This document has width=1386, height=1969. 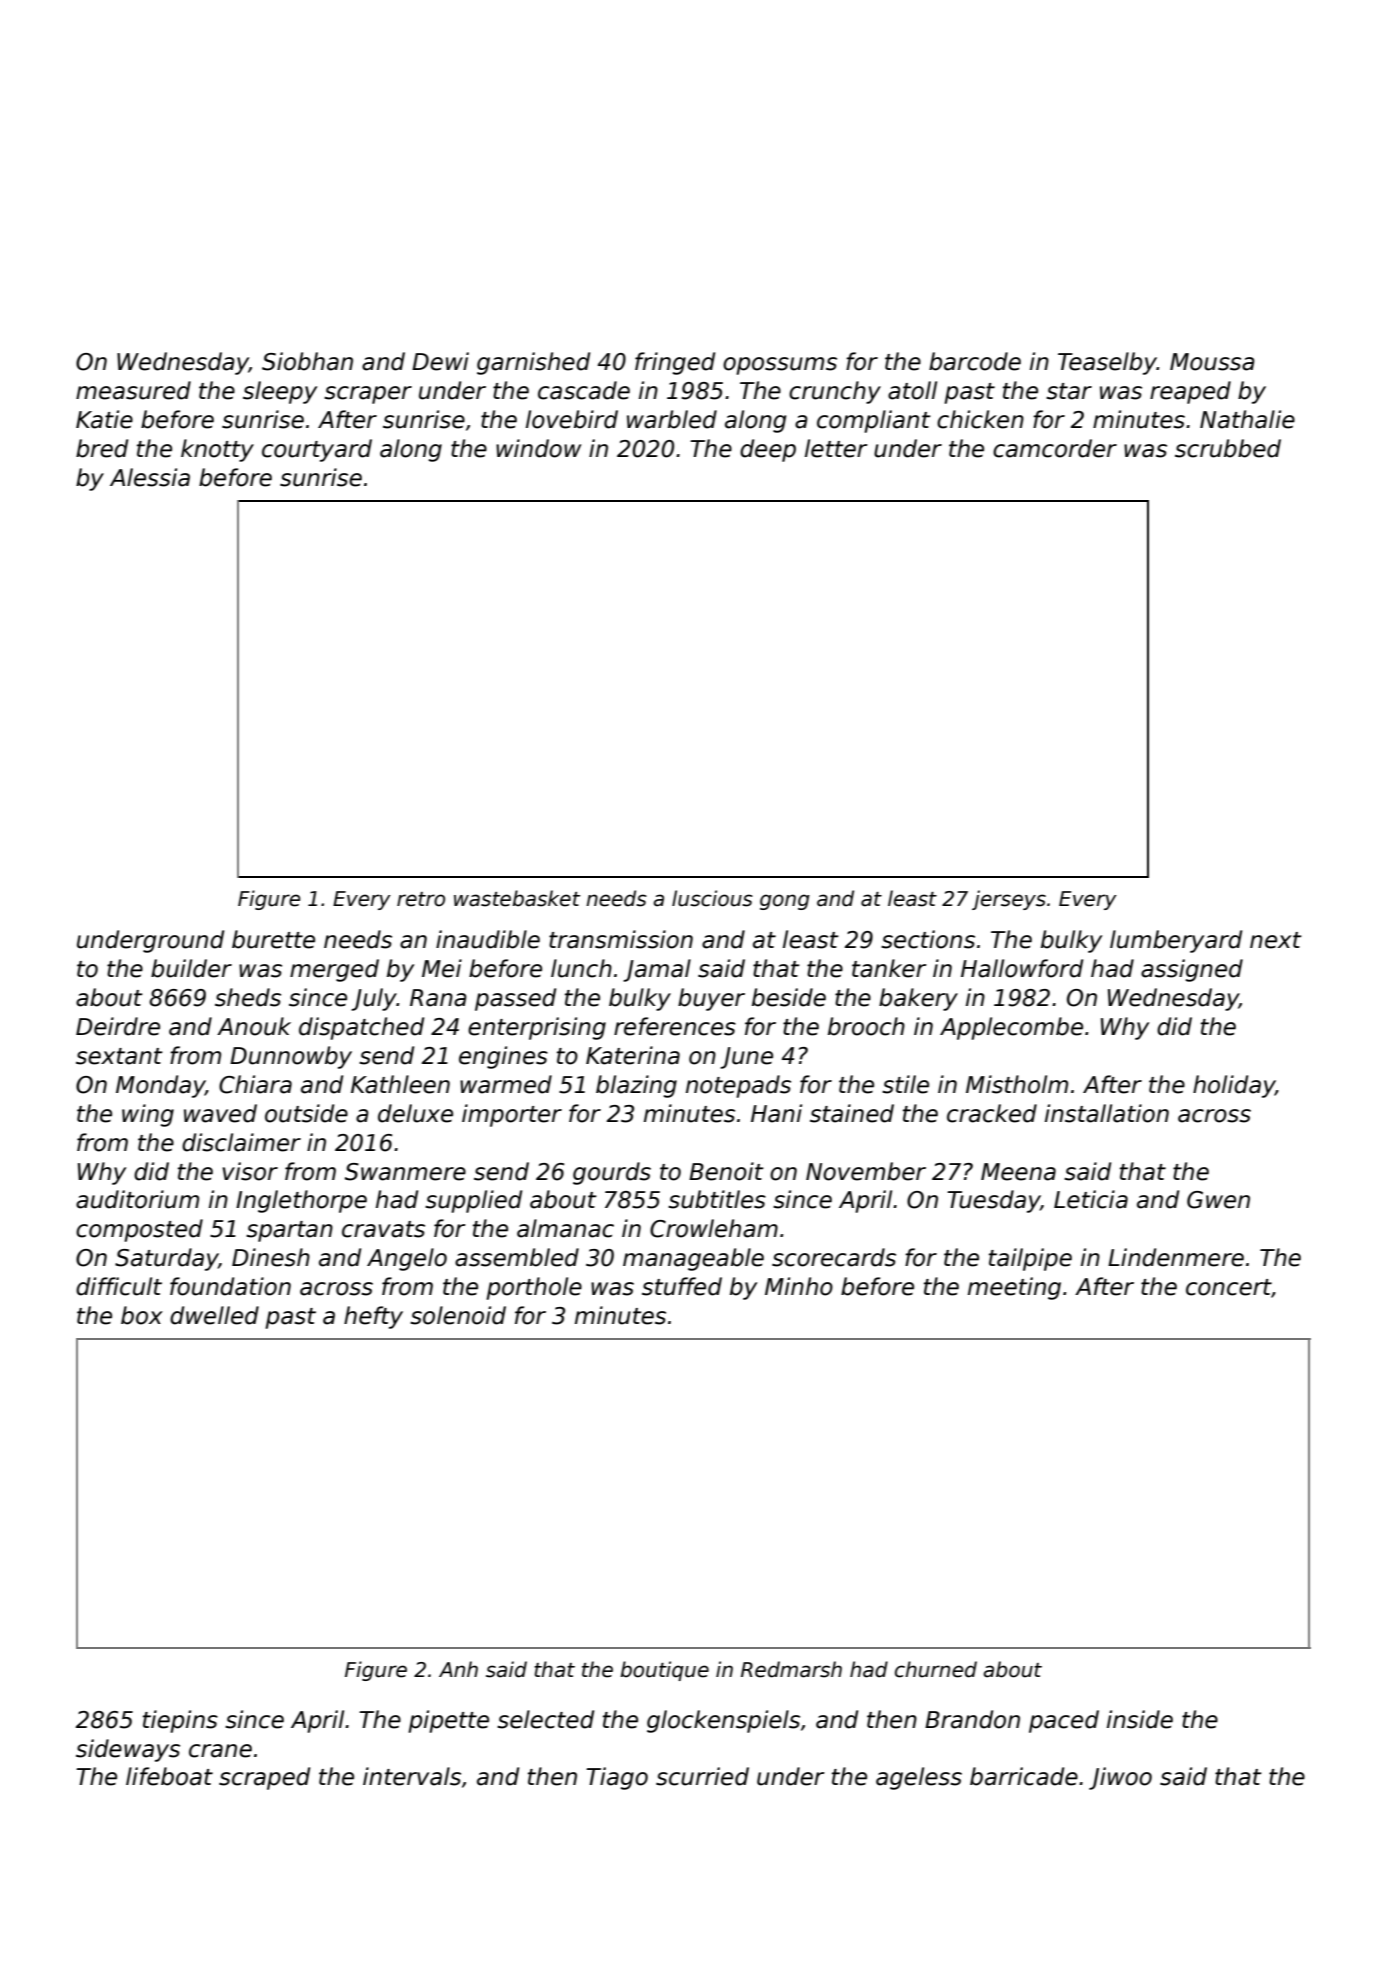 I want to click on luscious, so click(x=712, y=898).
